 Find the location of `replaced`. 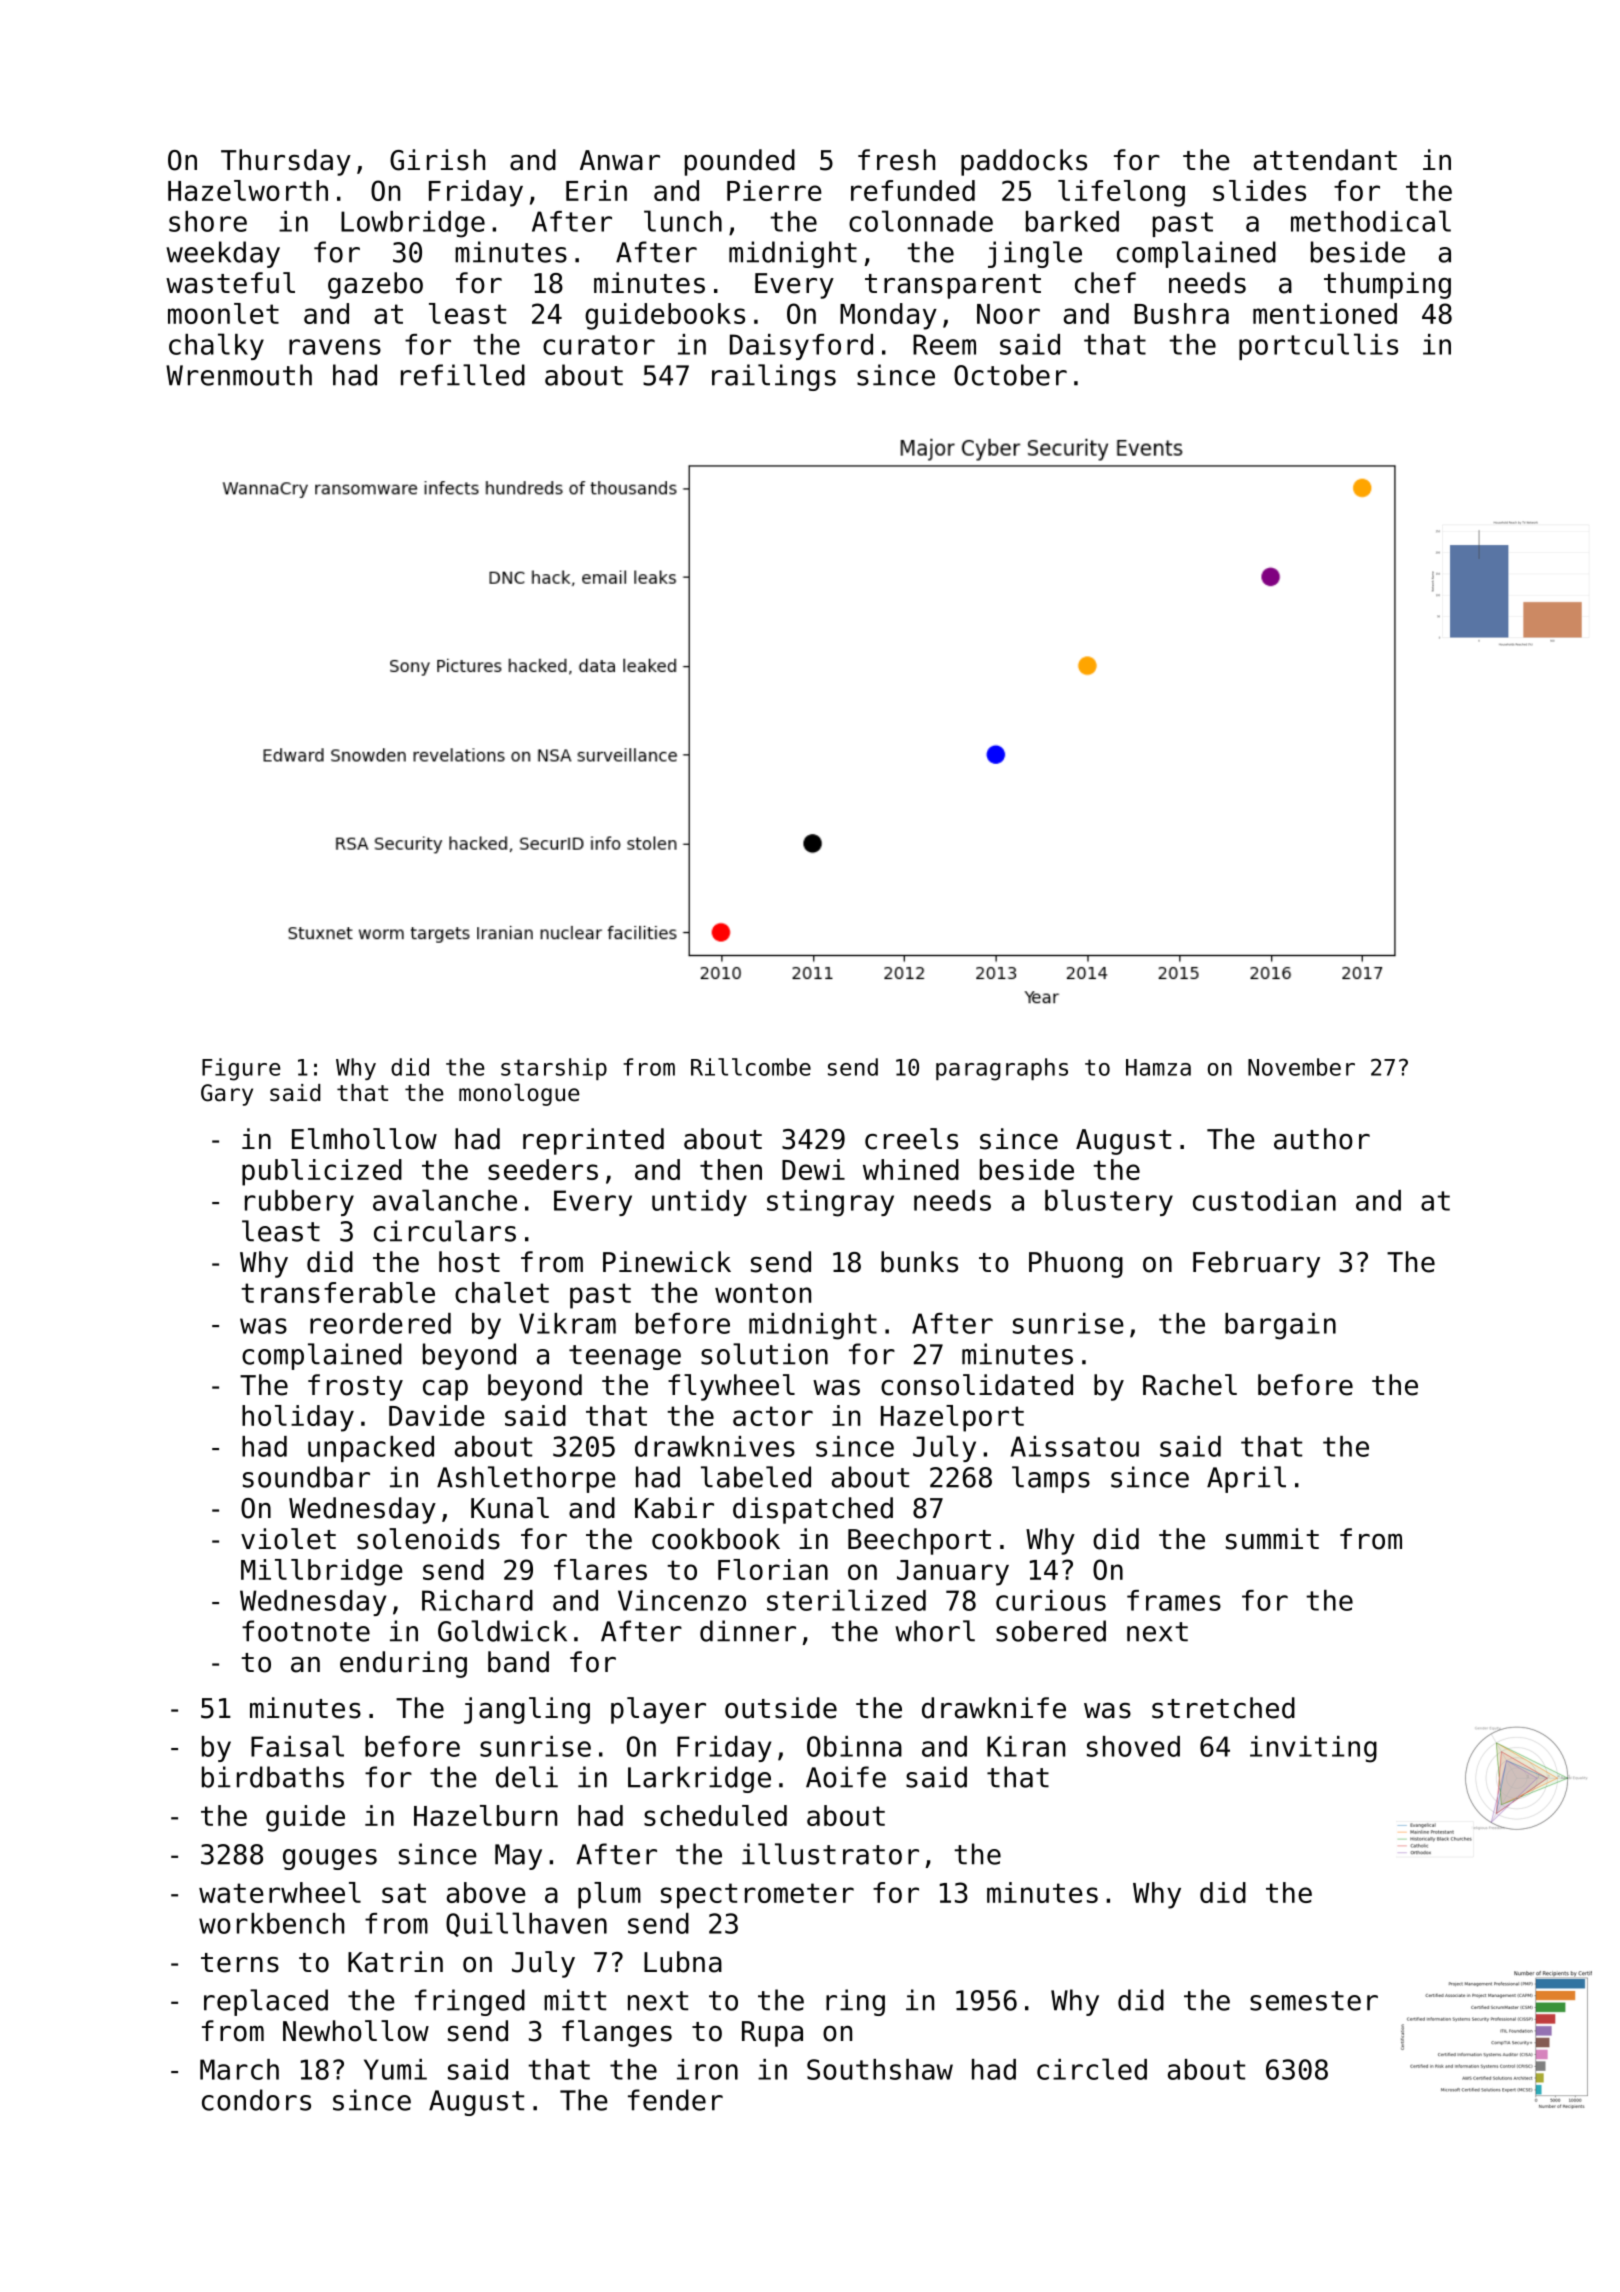

replaced is located at coordinates (266, 2002).
